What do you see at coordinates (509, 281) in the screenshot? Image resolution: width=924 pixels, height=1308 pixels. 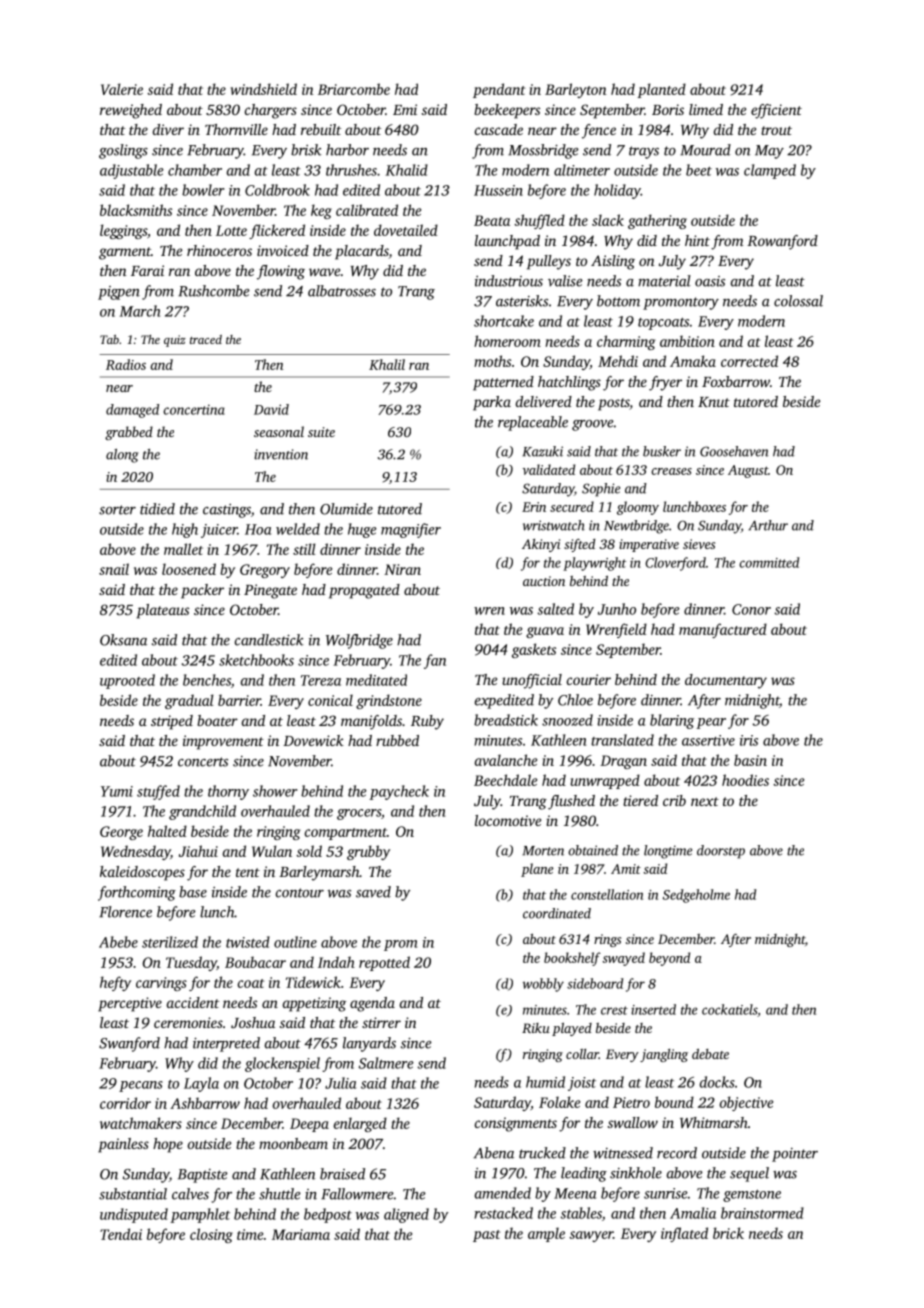 I see `industrious` at bounding box center [509, 281].
